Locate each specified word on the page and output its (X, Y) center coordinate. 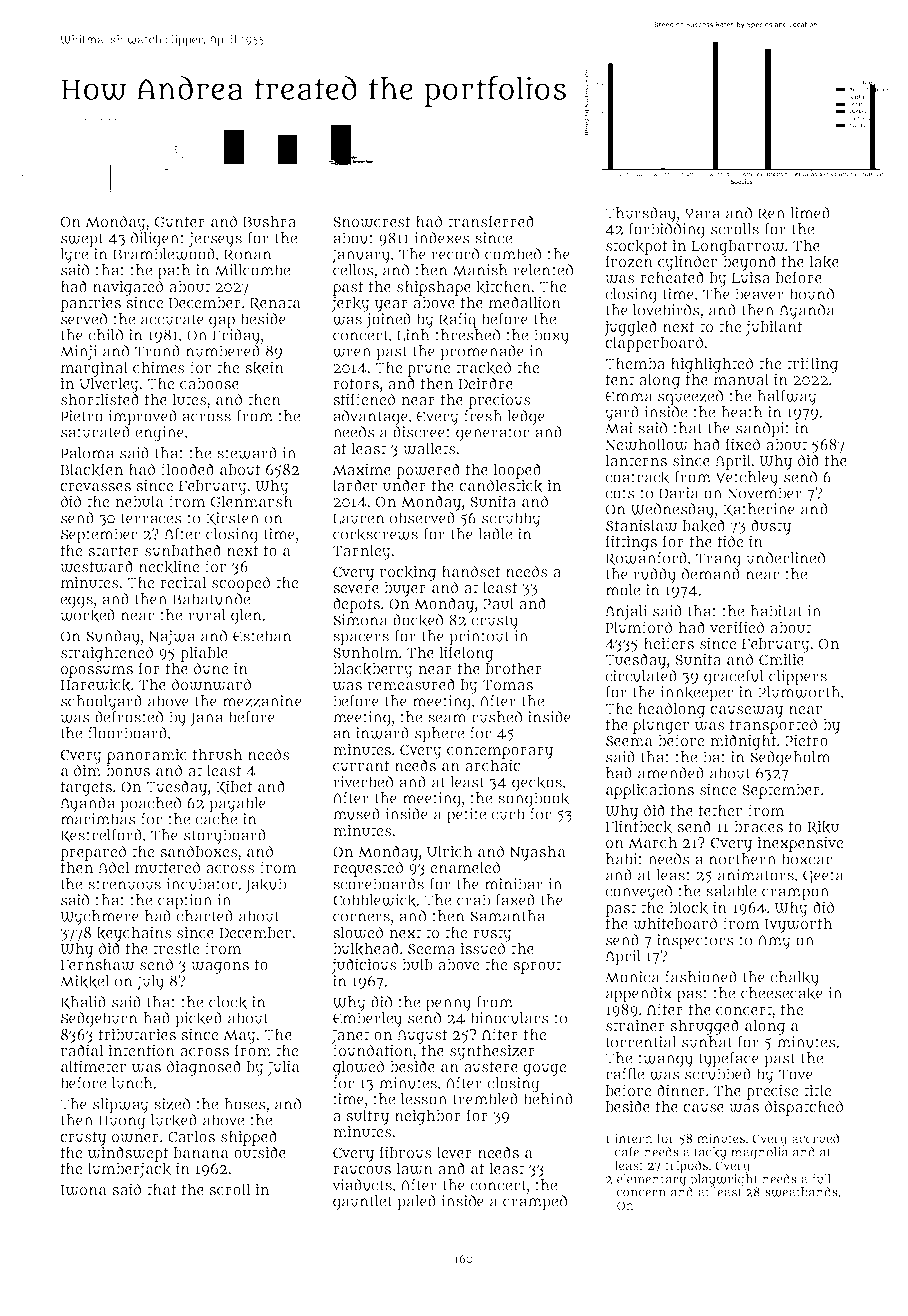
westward (96, 566)
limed (810, 213)
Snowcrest (372, 222)
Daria (679, 493)
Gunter (179, 223)
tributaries (137, 1034)
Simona (360, 620)
